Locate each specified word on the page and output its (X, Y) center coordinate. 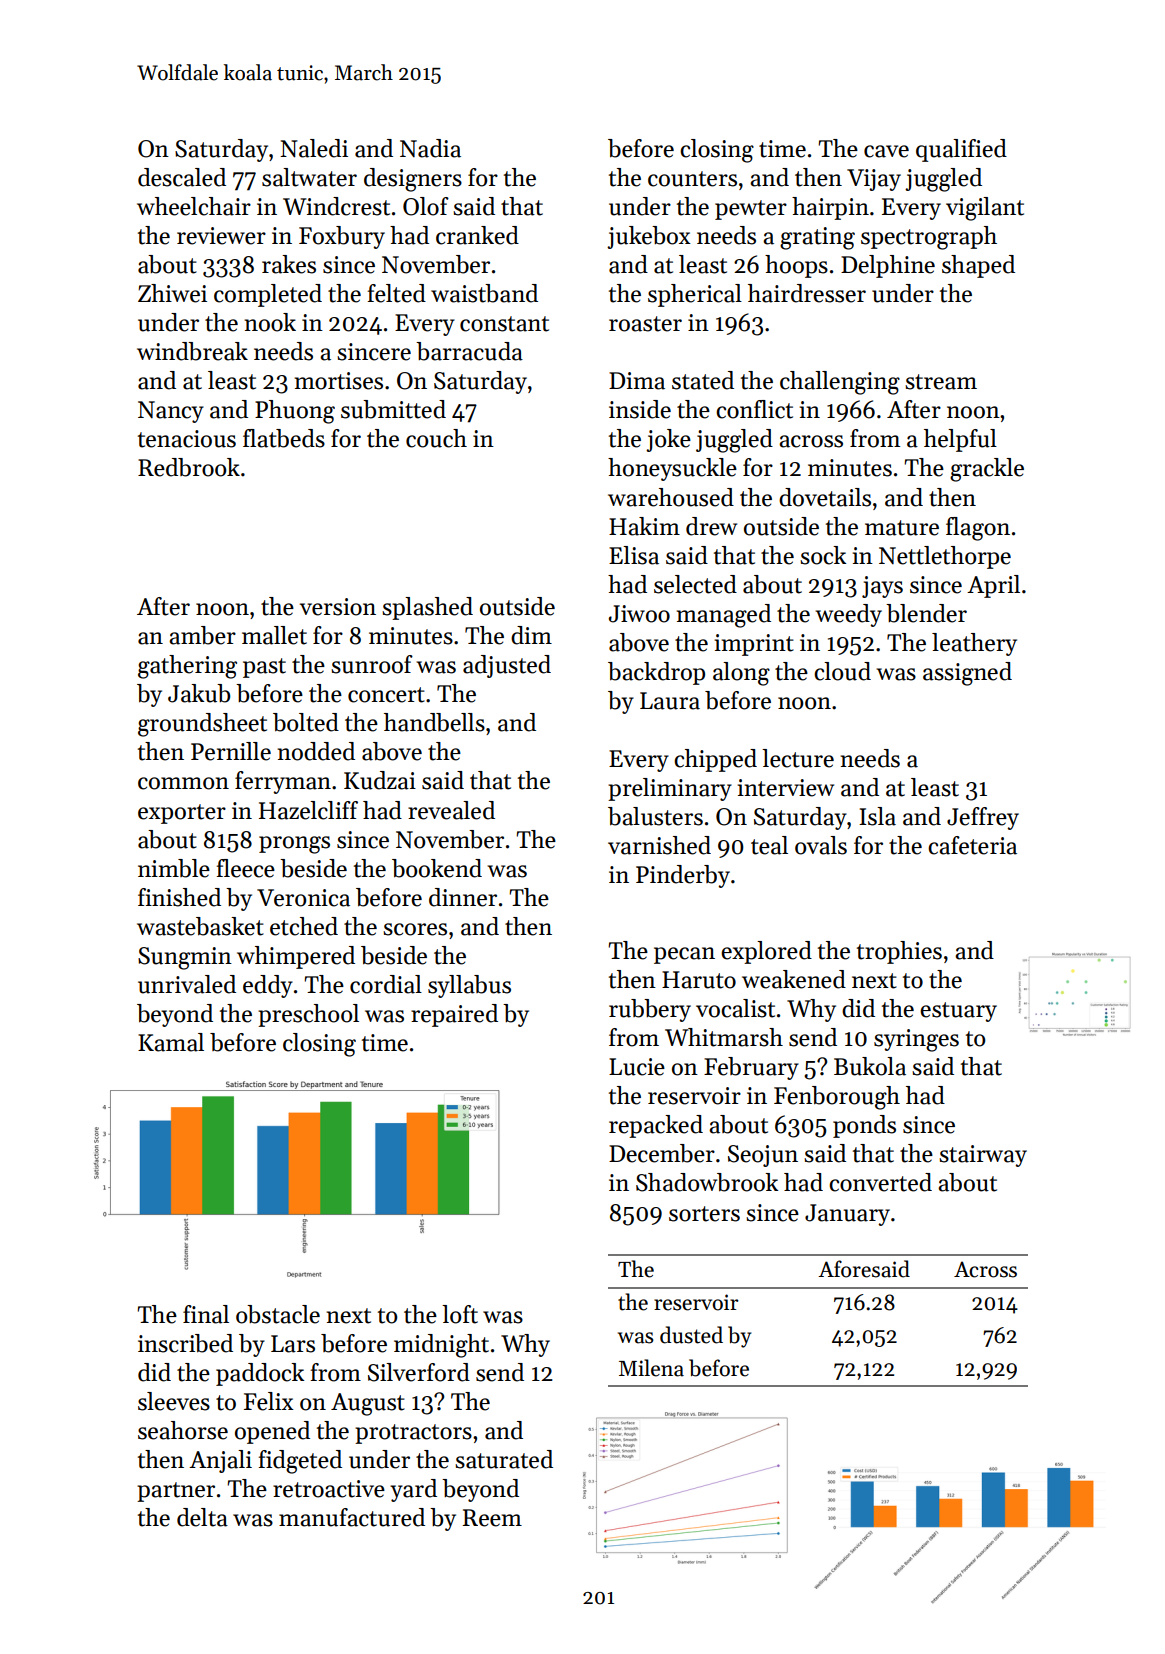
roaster (645, 324)
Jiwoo (639, 614)
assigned (967, 674)
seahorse (183, 1430)
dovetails (825, 497)
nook (270, 322)
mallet (274, 635)
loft (460, 1314)
